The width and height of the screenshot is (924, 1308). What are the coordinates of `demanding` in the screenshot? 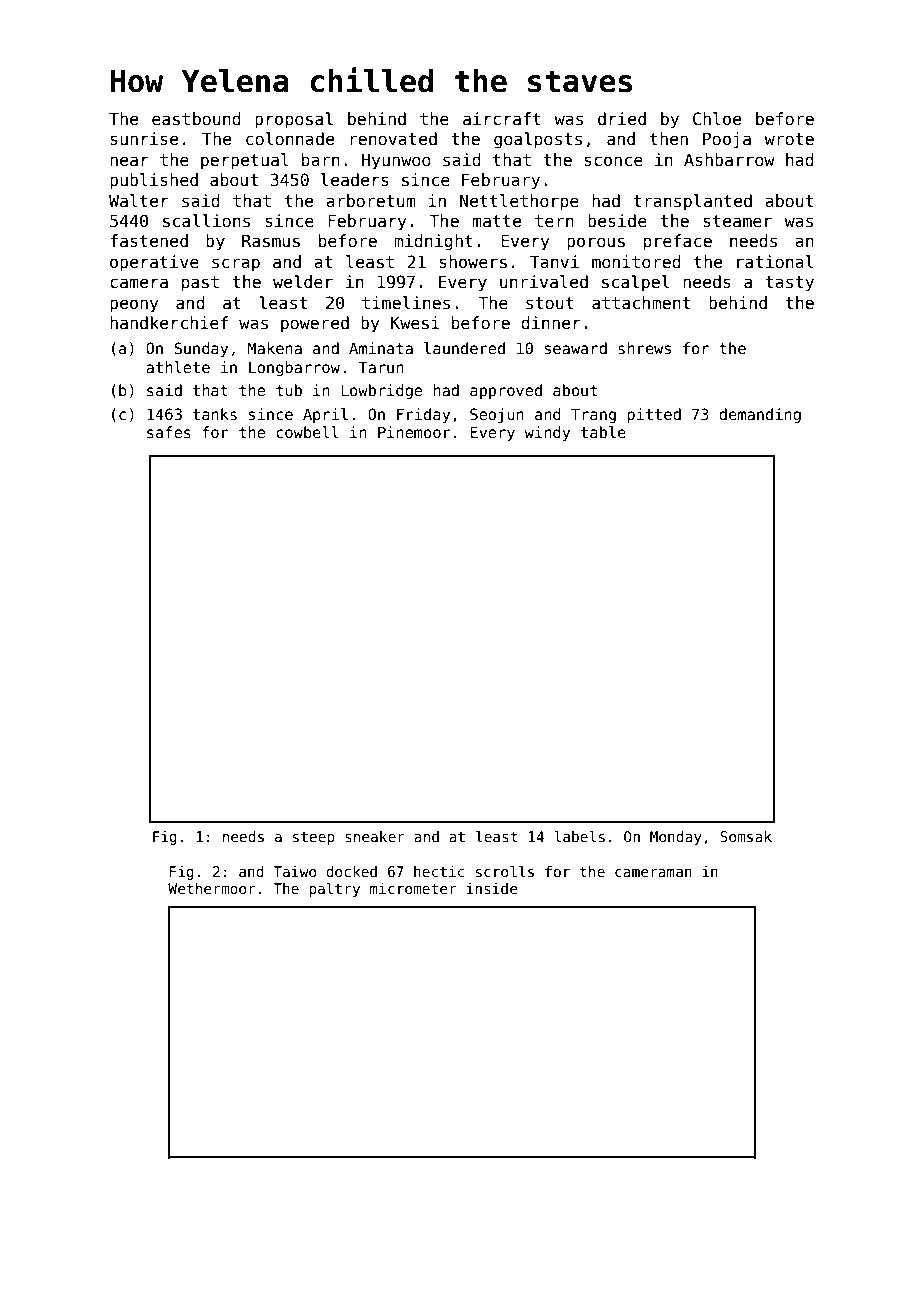 It's located at (760, 415).
